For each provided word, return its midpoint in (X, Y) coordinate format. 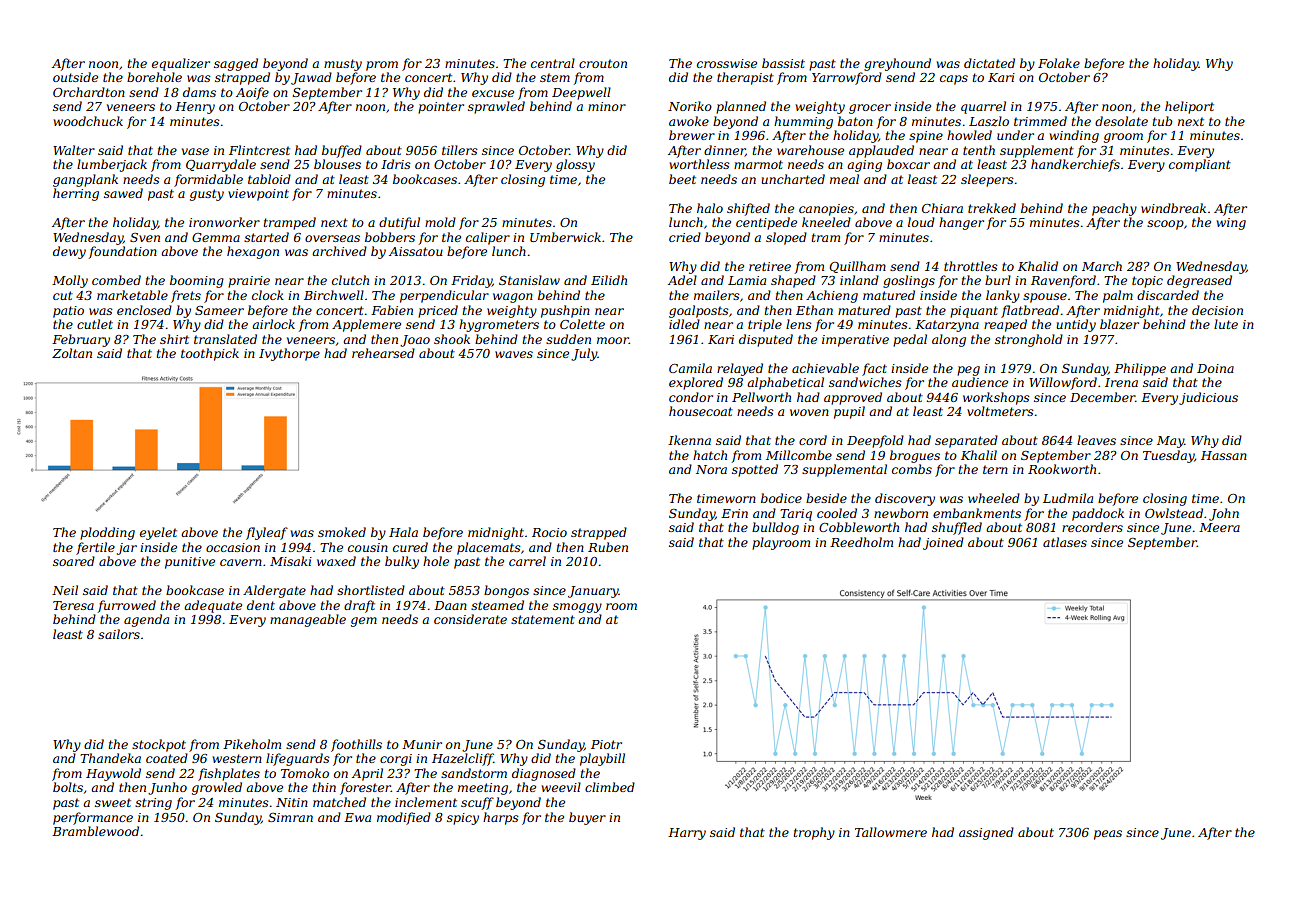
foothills (356, 745)
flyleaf (267, 533)
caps (954, 80)
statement (543, 619)
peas (1108, 835)
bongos (506, 591)
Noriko (690, 106)
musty (343, 65)
